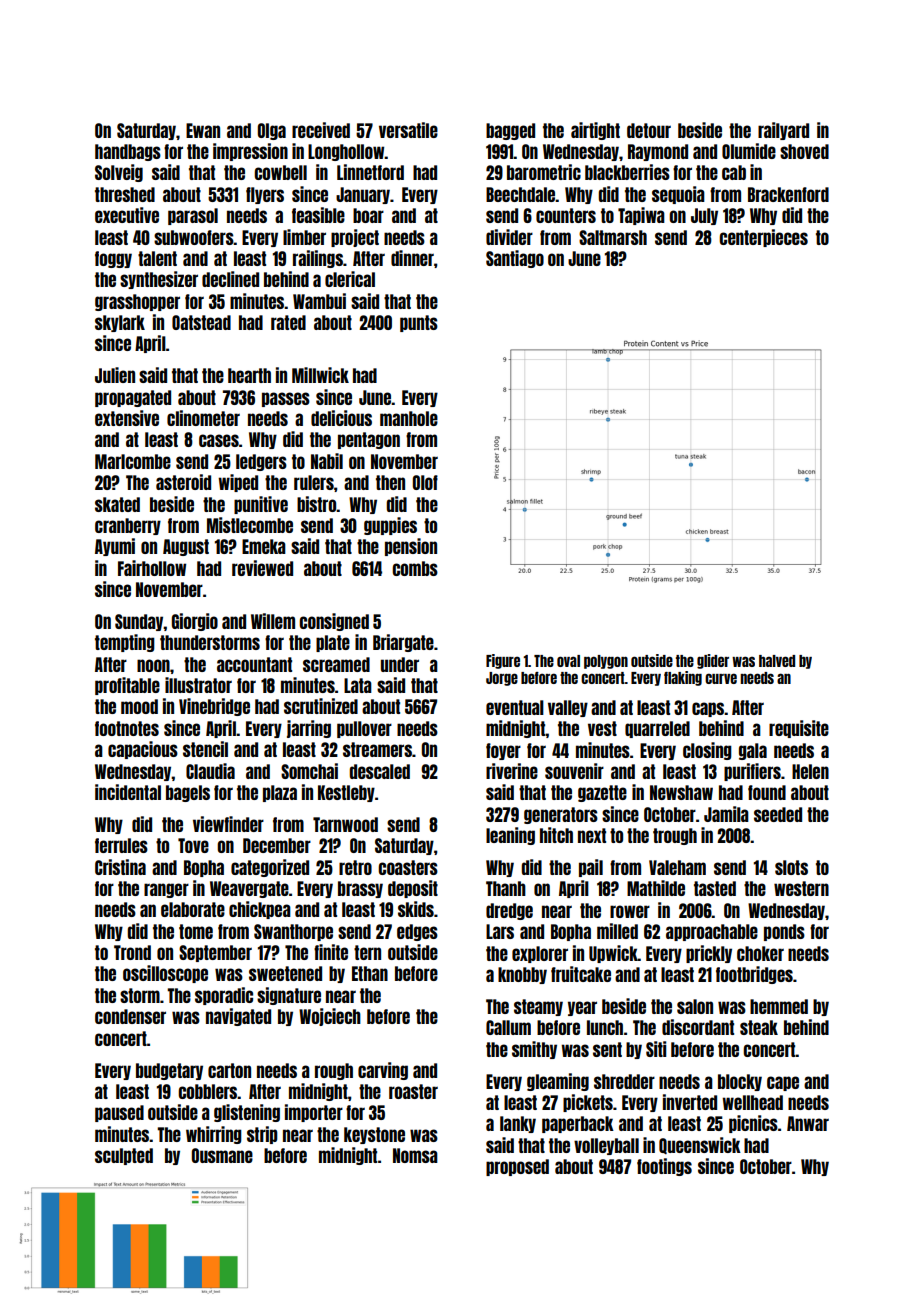 The image size is (924, 1314). Describe the element at coordinates (419, 323) in the screenshot. I see `punts` at that location.
